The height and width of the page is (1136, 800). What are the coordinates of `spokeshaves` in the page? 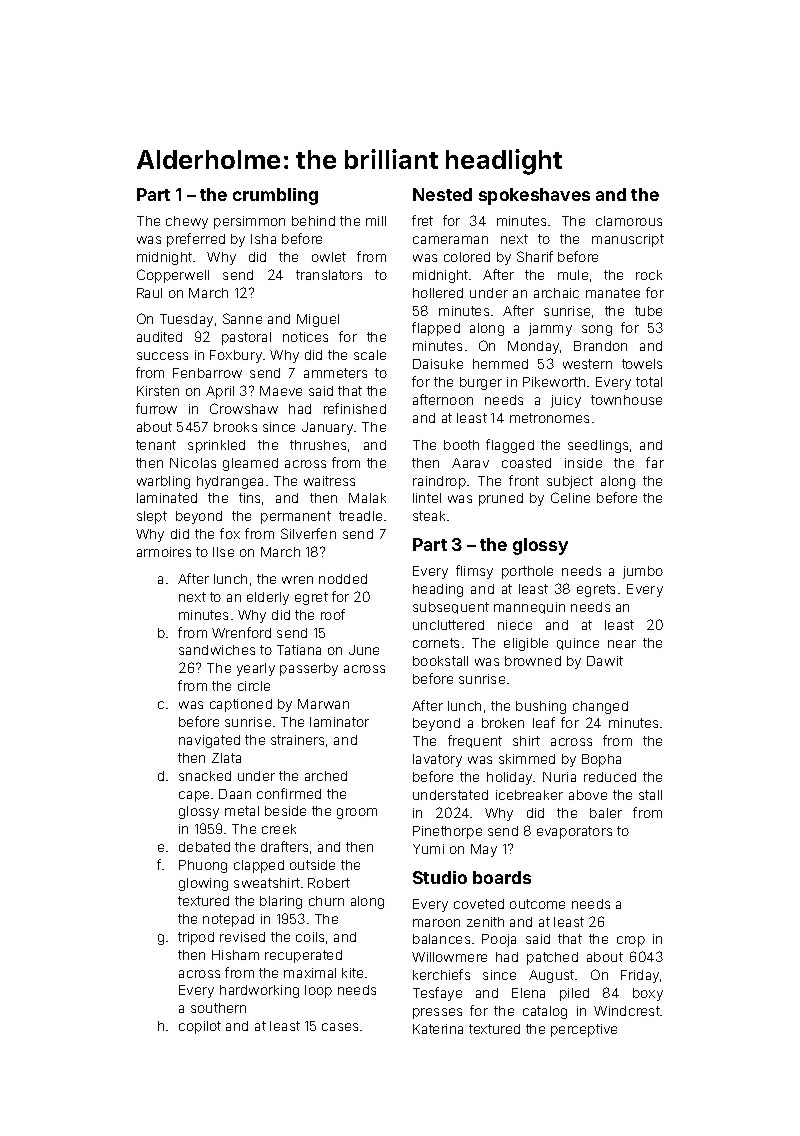 It's located at (534, 196).
